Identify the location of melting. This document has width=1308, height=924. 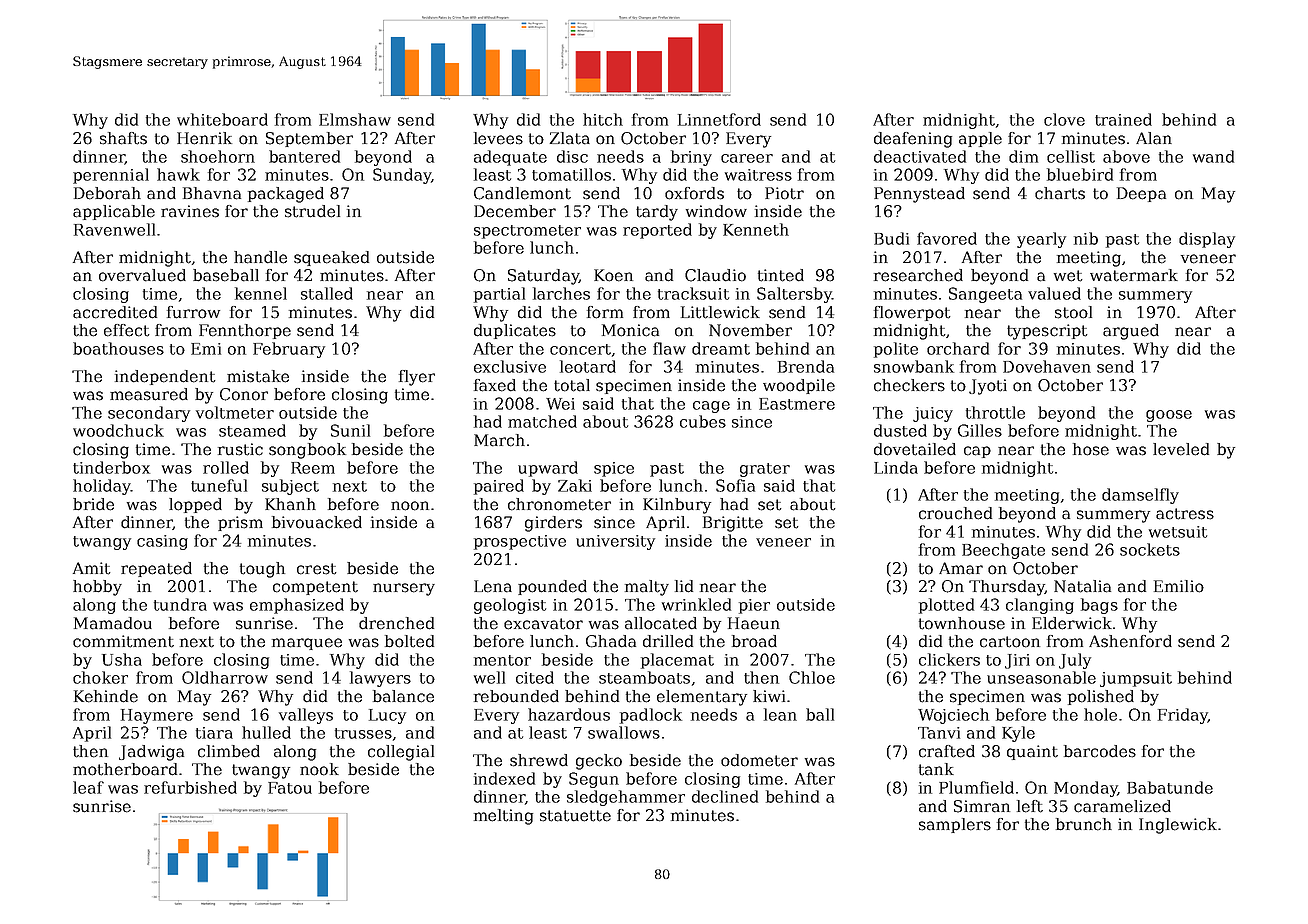
(503, 817).
